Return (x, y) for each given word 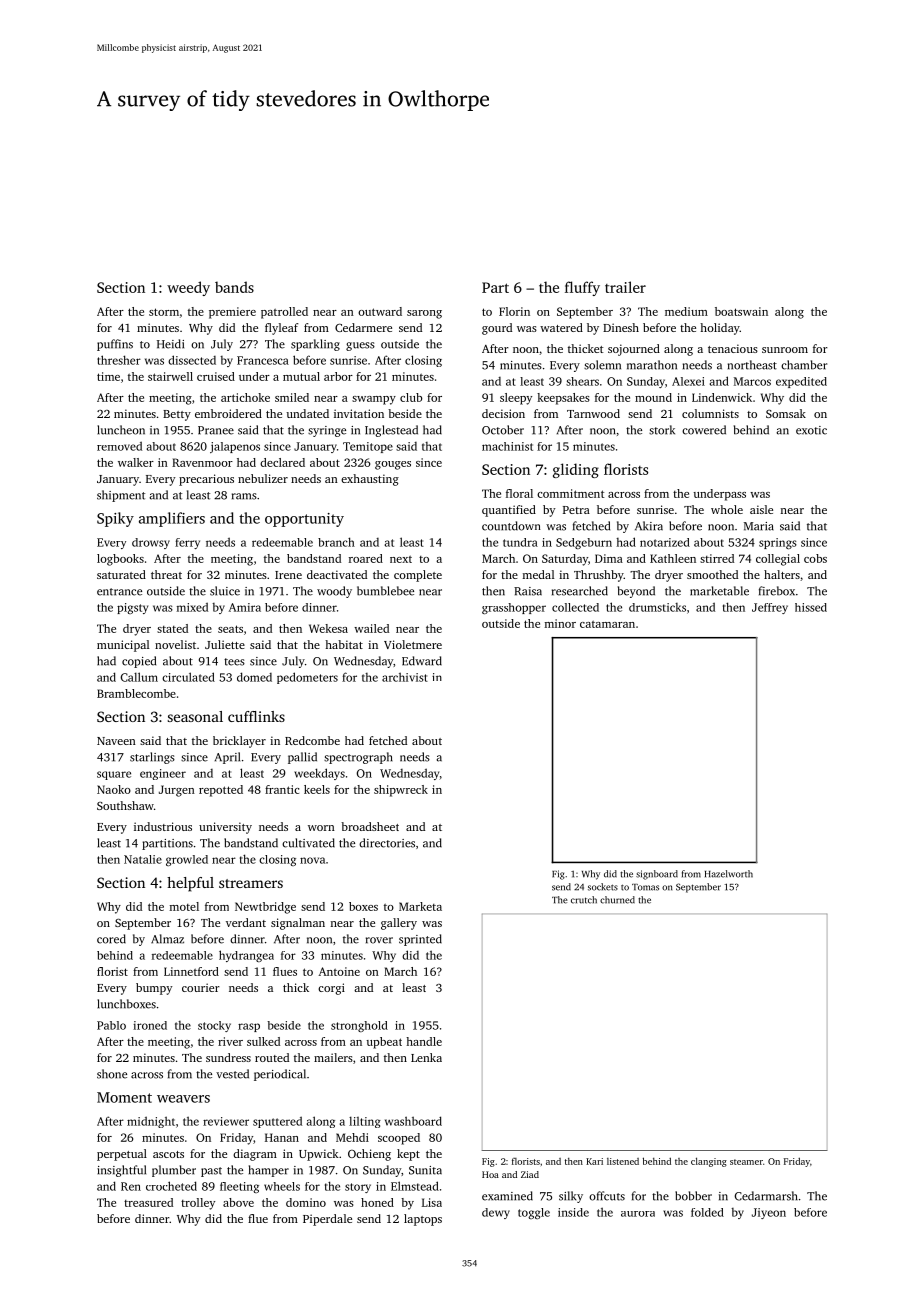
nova (312, 860)
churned (617, 900)
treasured (148, 1202)
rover (379, 940)
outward (380, 311)
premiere (232, 313)
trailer (625, 287)
